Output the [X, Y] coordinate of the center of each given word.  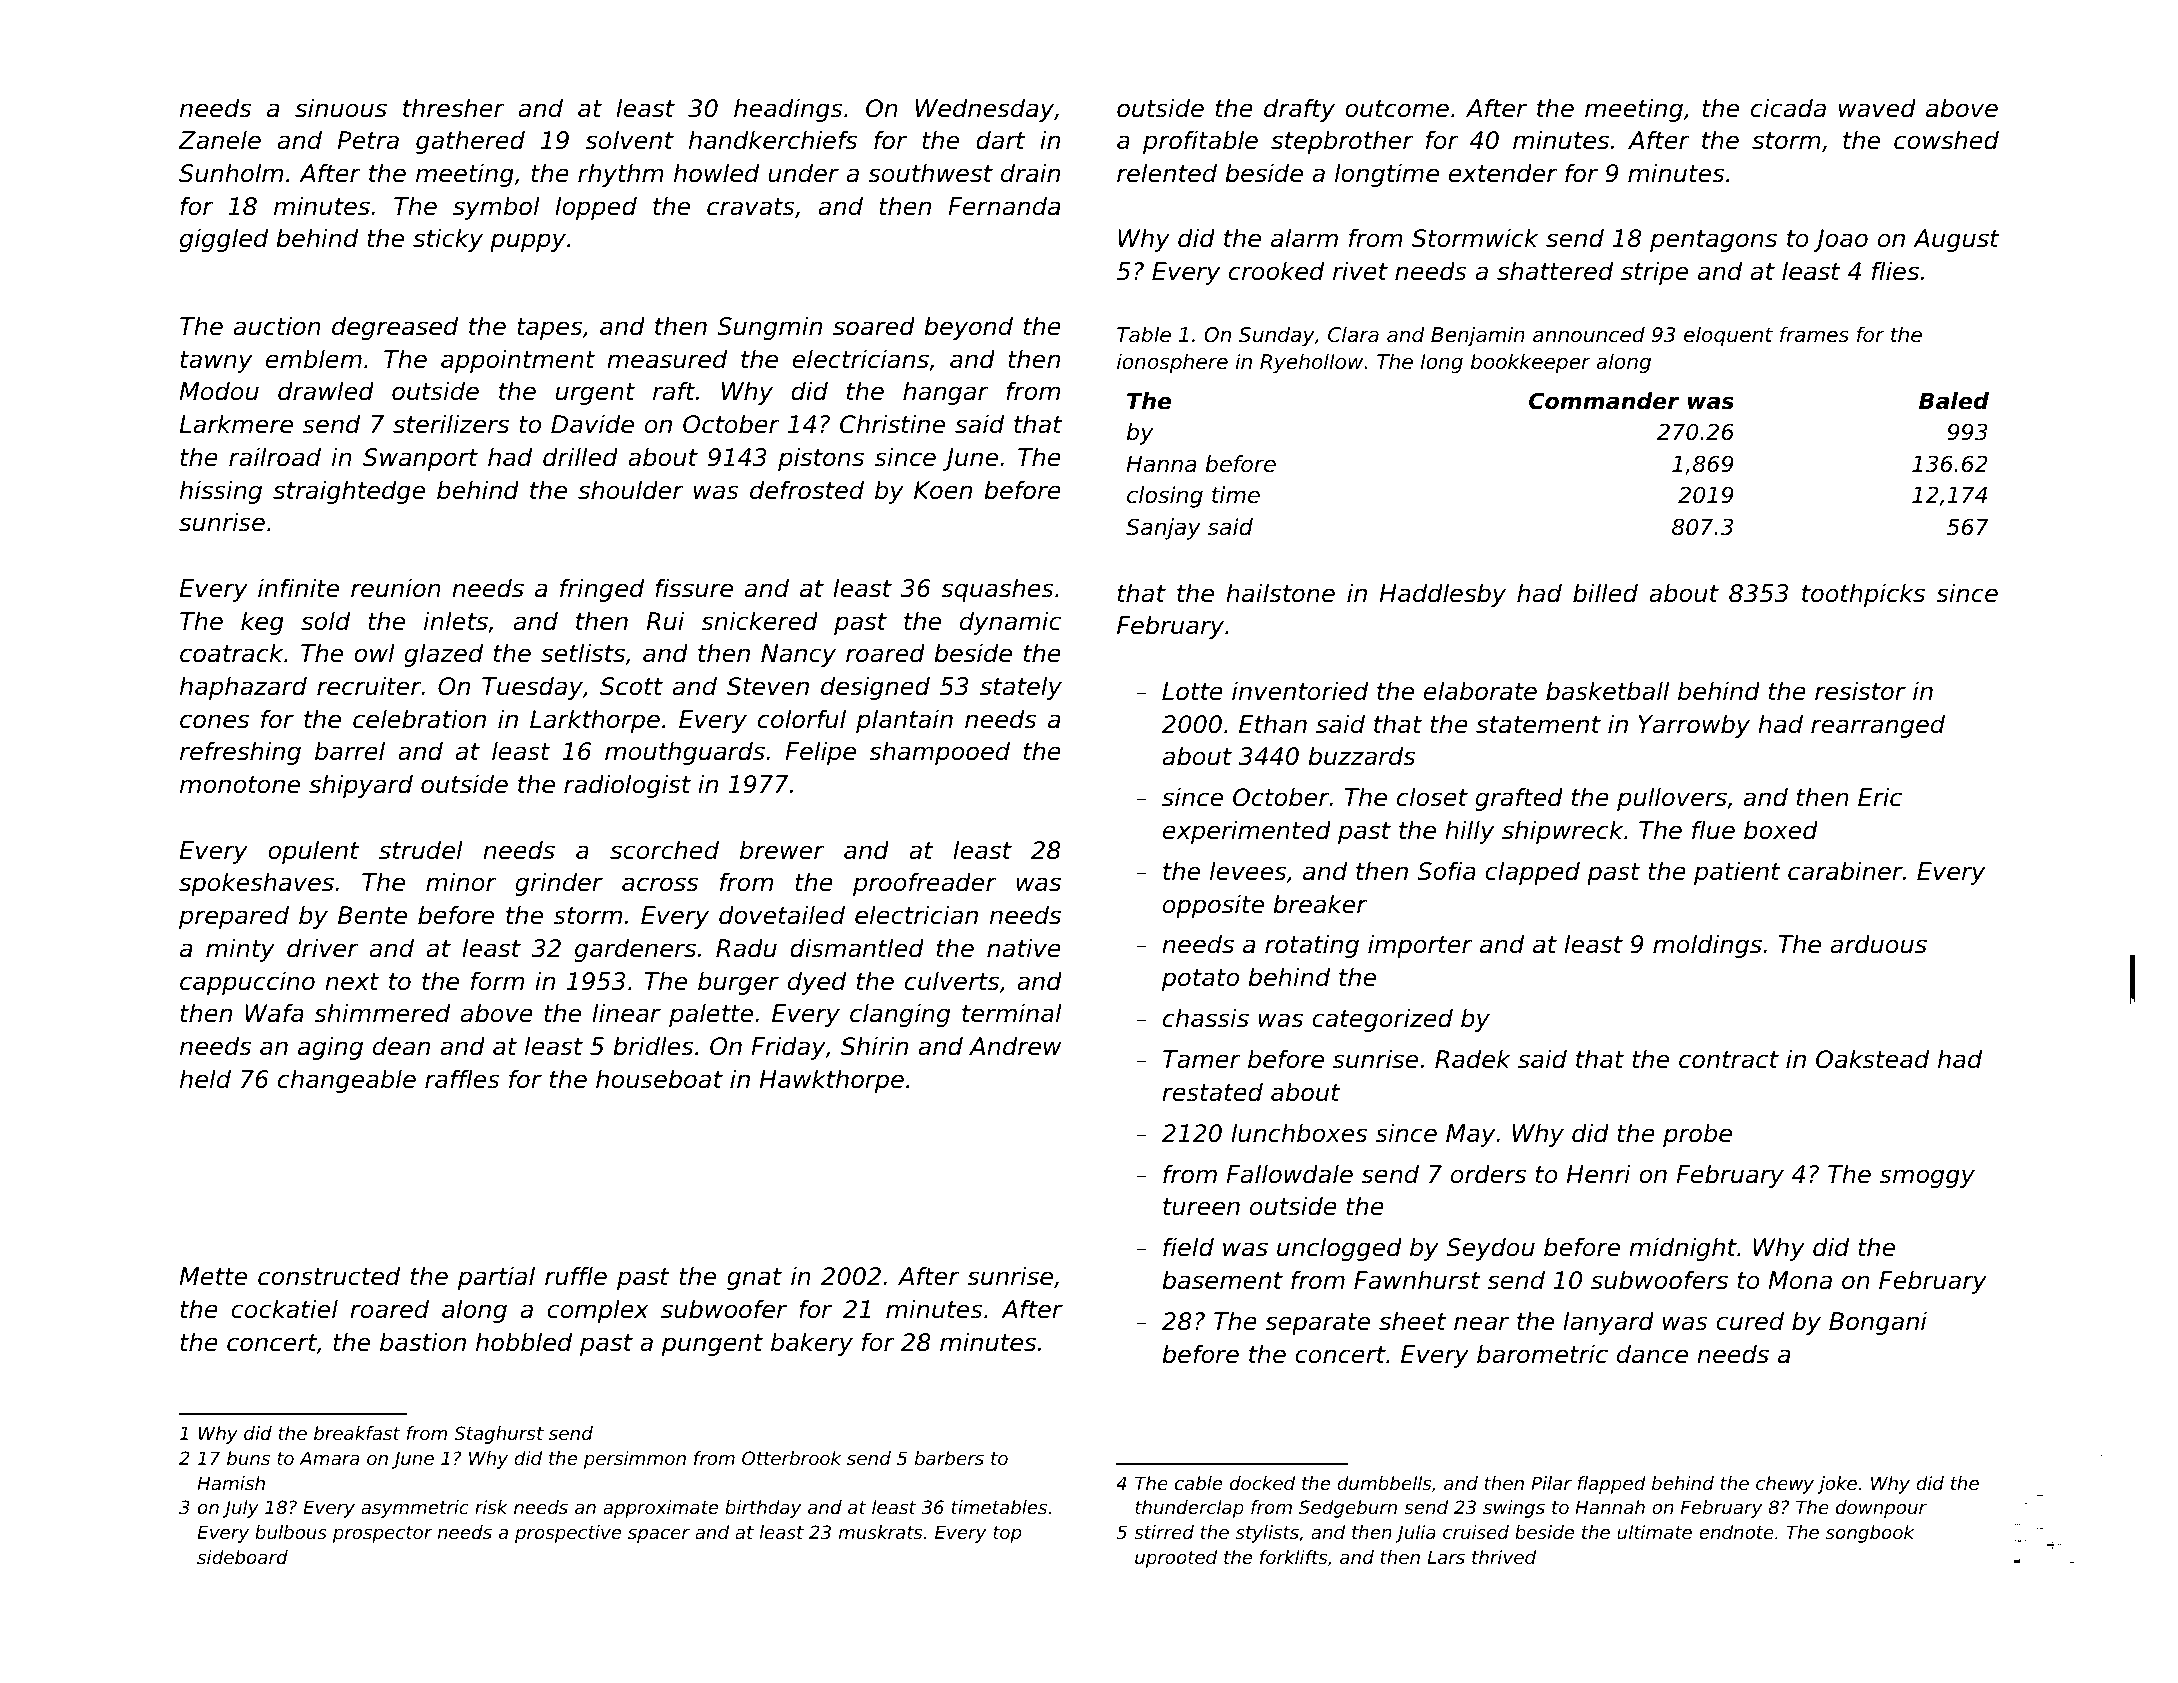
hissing [221, 492]
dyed [817, 983]
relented [1167, 173]
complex [598, 1311]
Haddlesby [1442, 595]
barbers [949, 1458]
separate [1317, 1324]
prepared [234, 917]
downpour [1881, 1509]
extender [1503, 173]
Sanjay [1163, 529]
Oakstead [1872, 1059]
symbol [496, 208]
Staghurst [499, 1435]
